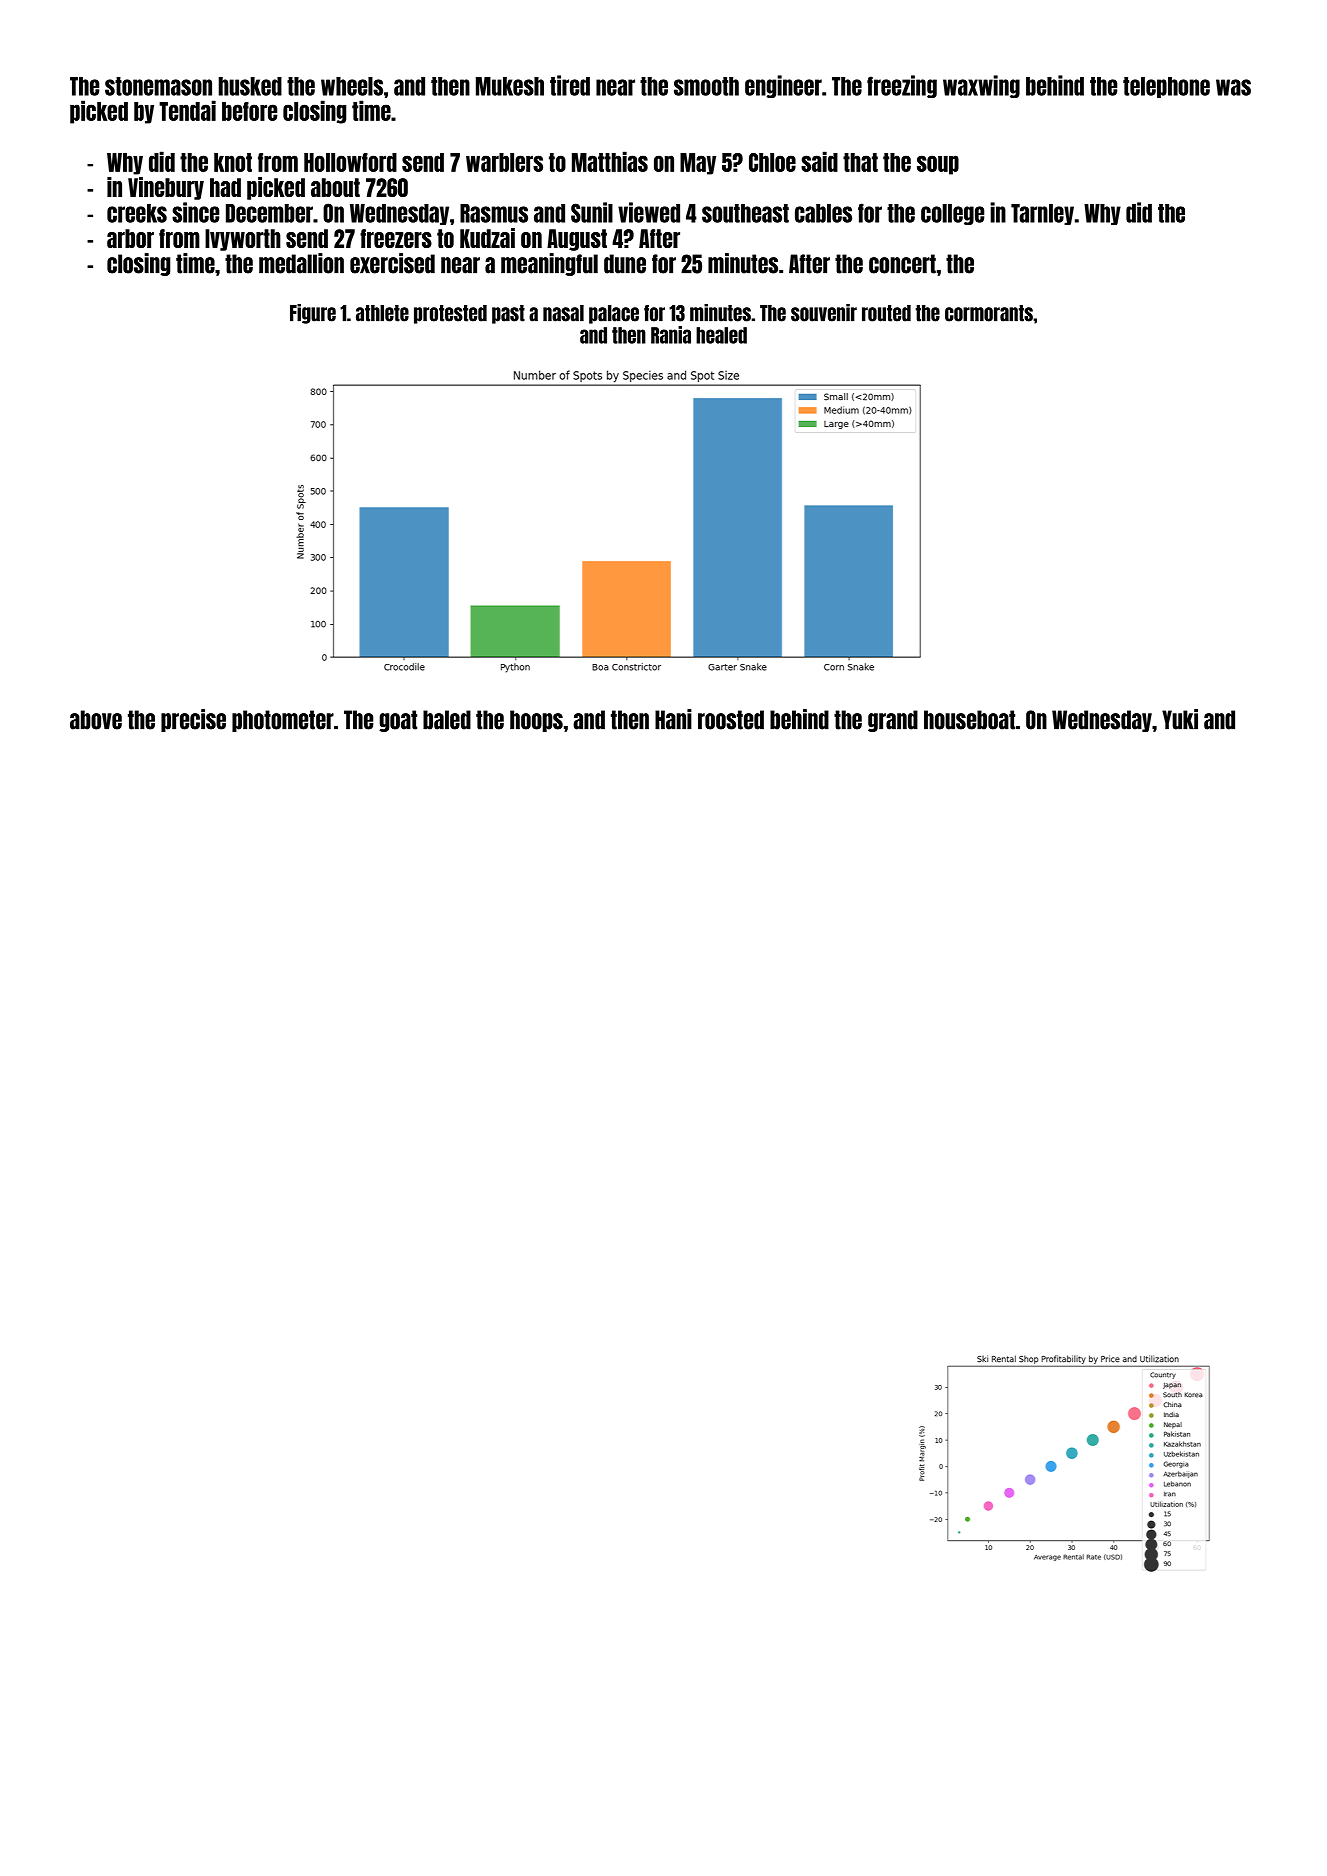 The width and height of the screenshot is (1327, 1876). Describe the element at coordinates (233, 162) in the screenshot. I see `knot` at that location.
